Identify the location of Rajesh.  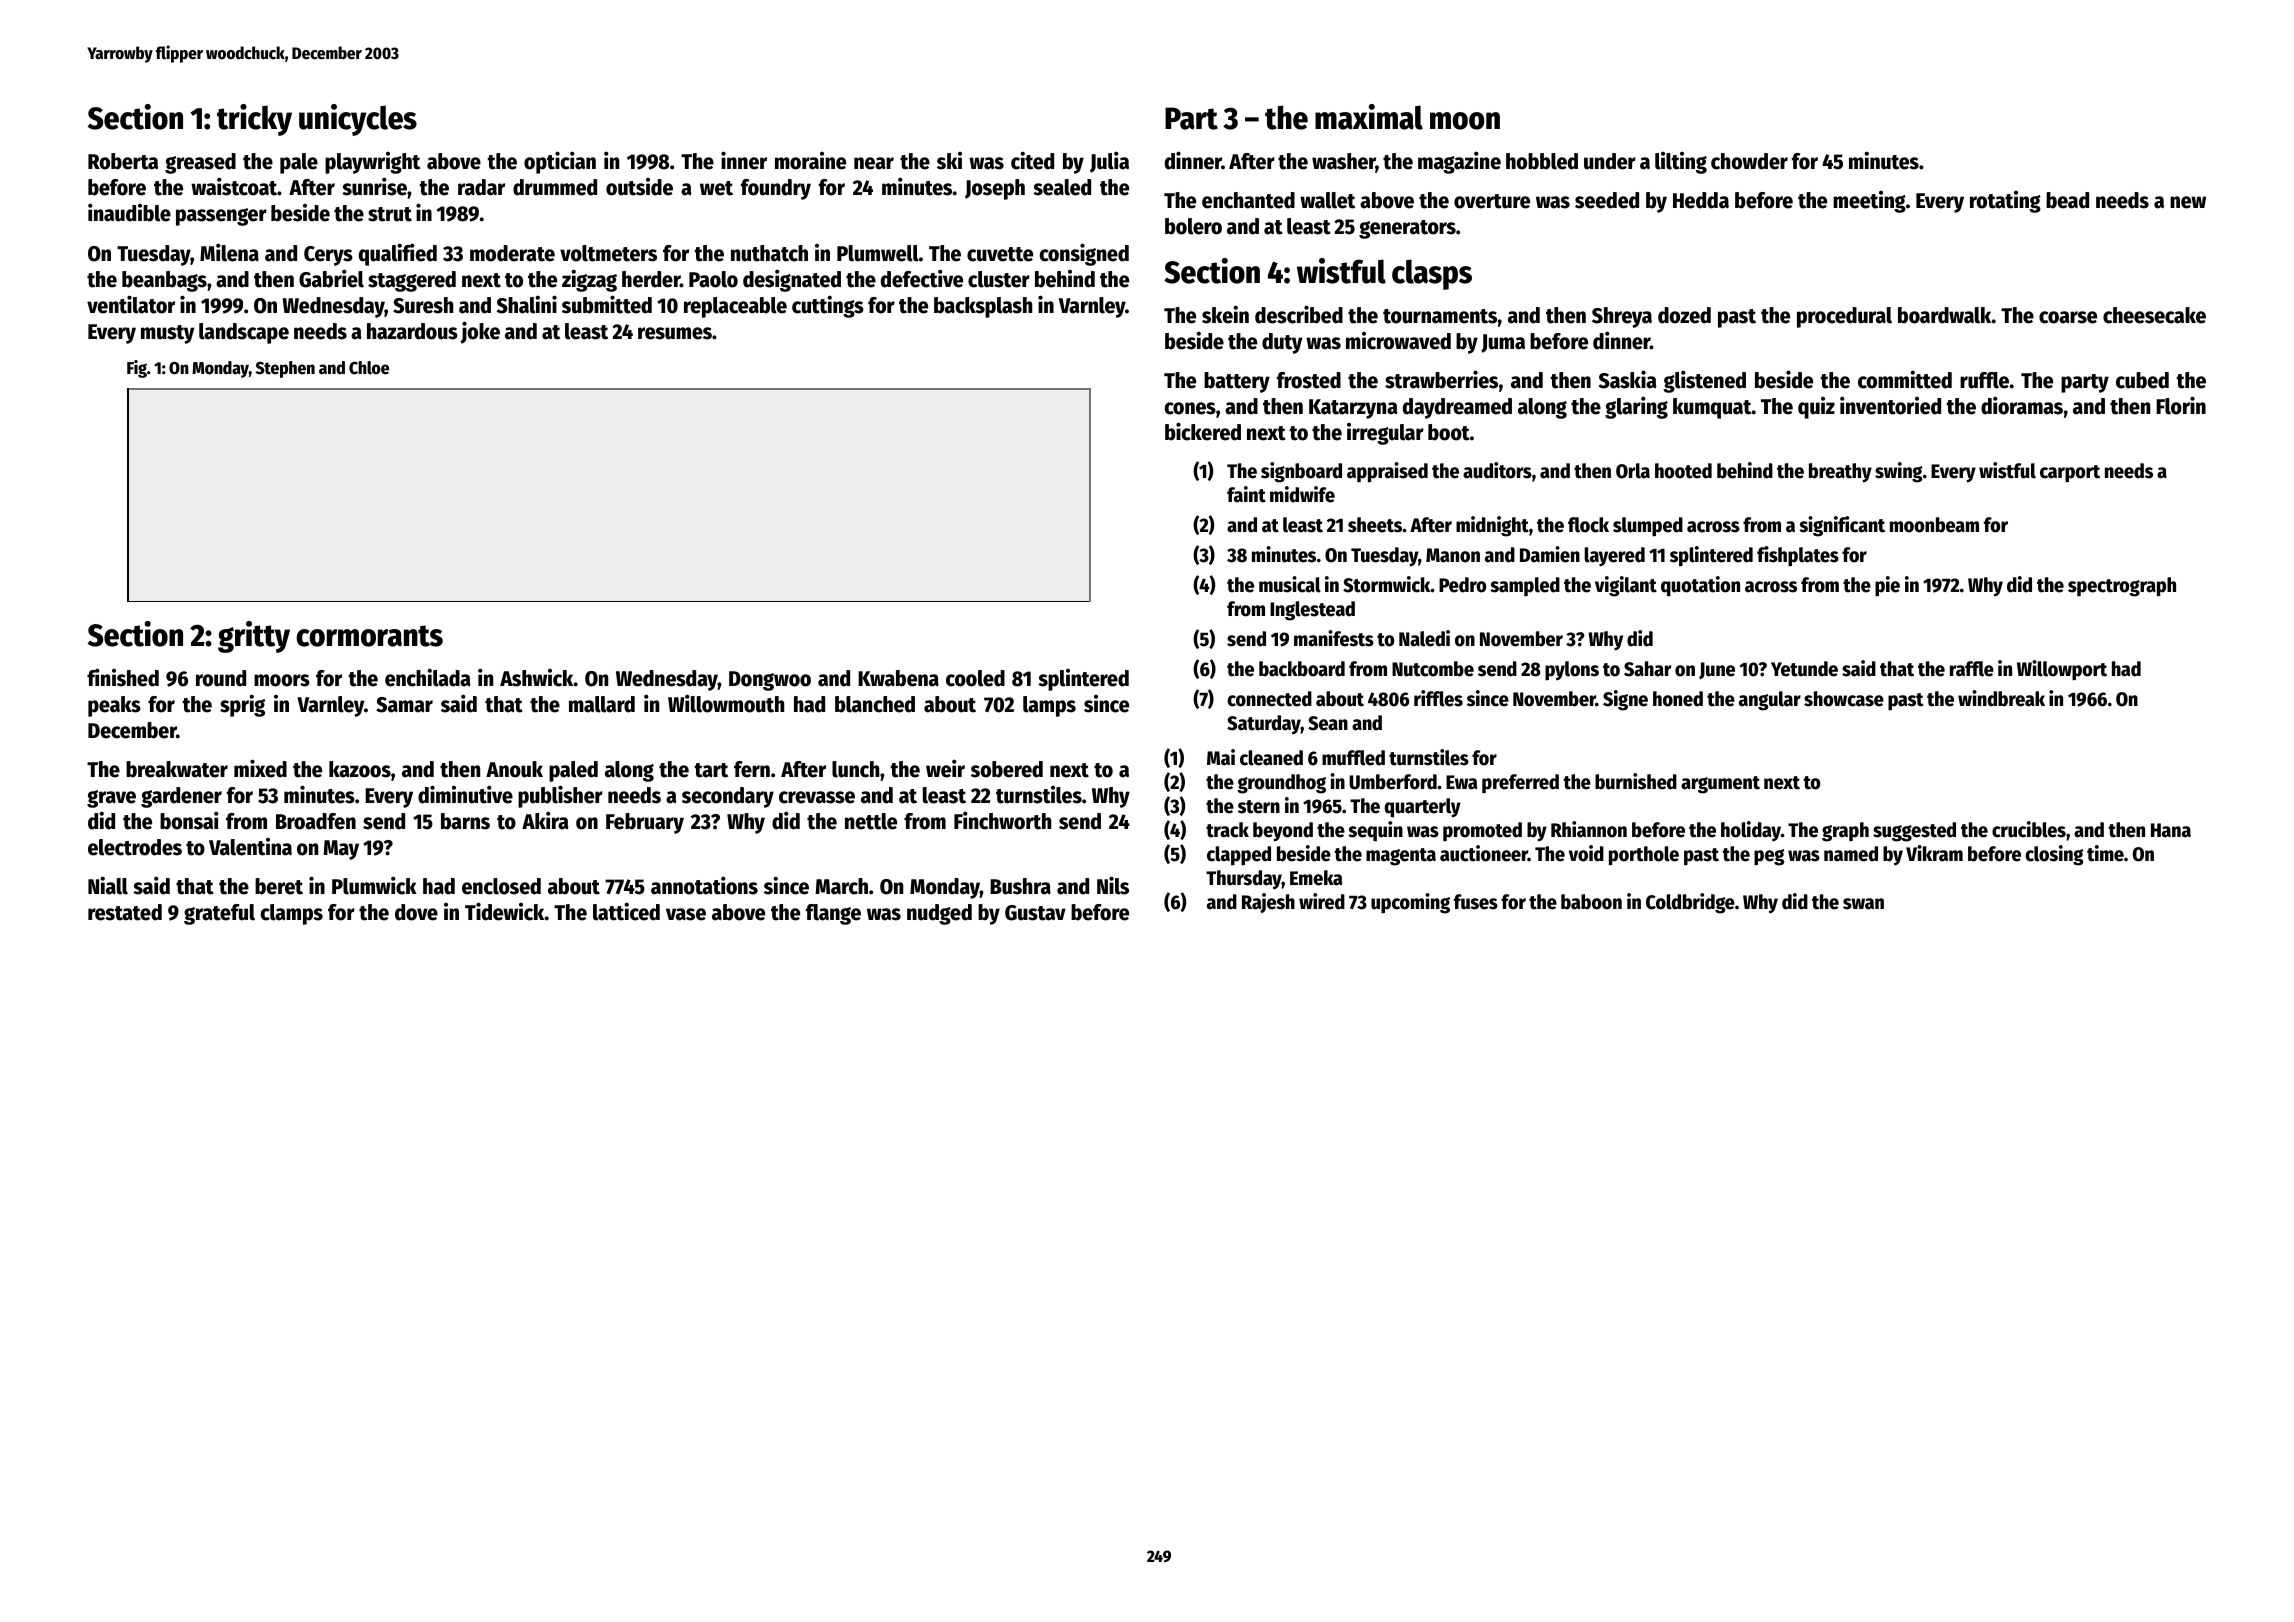
(1268, 903).
